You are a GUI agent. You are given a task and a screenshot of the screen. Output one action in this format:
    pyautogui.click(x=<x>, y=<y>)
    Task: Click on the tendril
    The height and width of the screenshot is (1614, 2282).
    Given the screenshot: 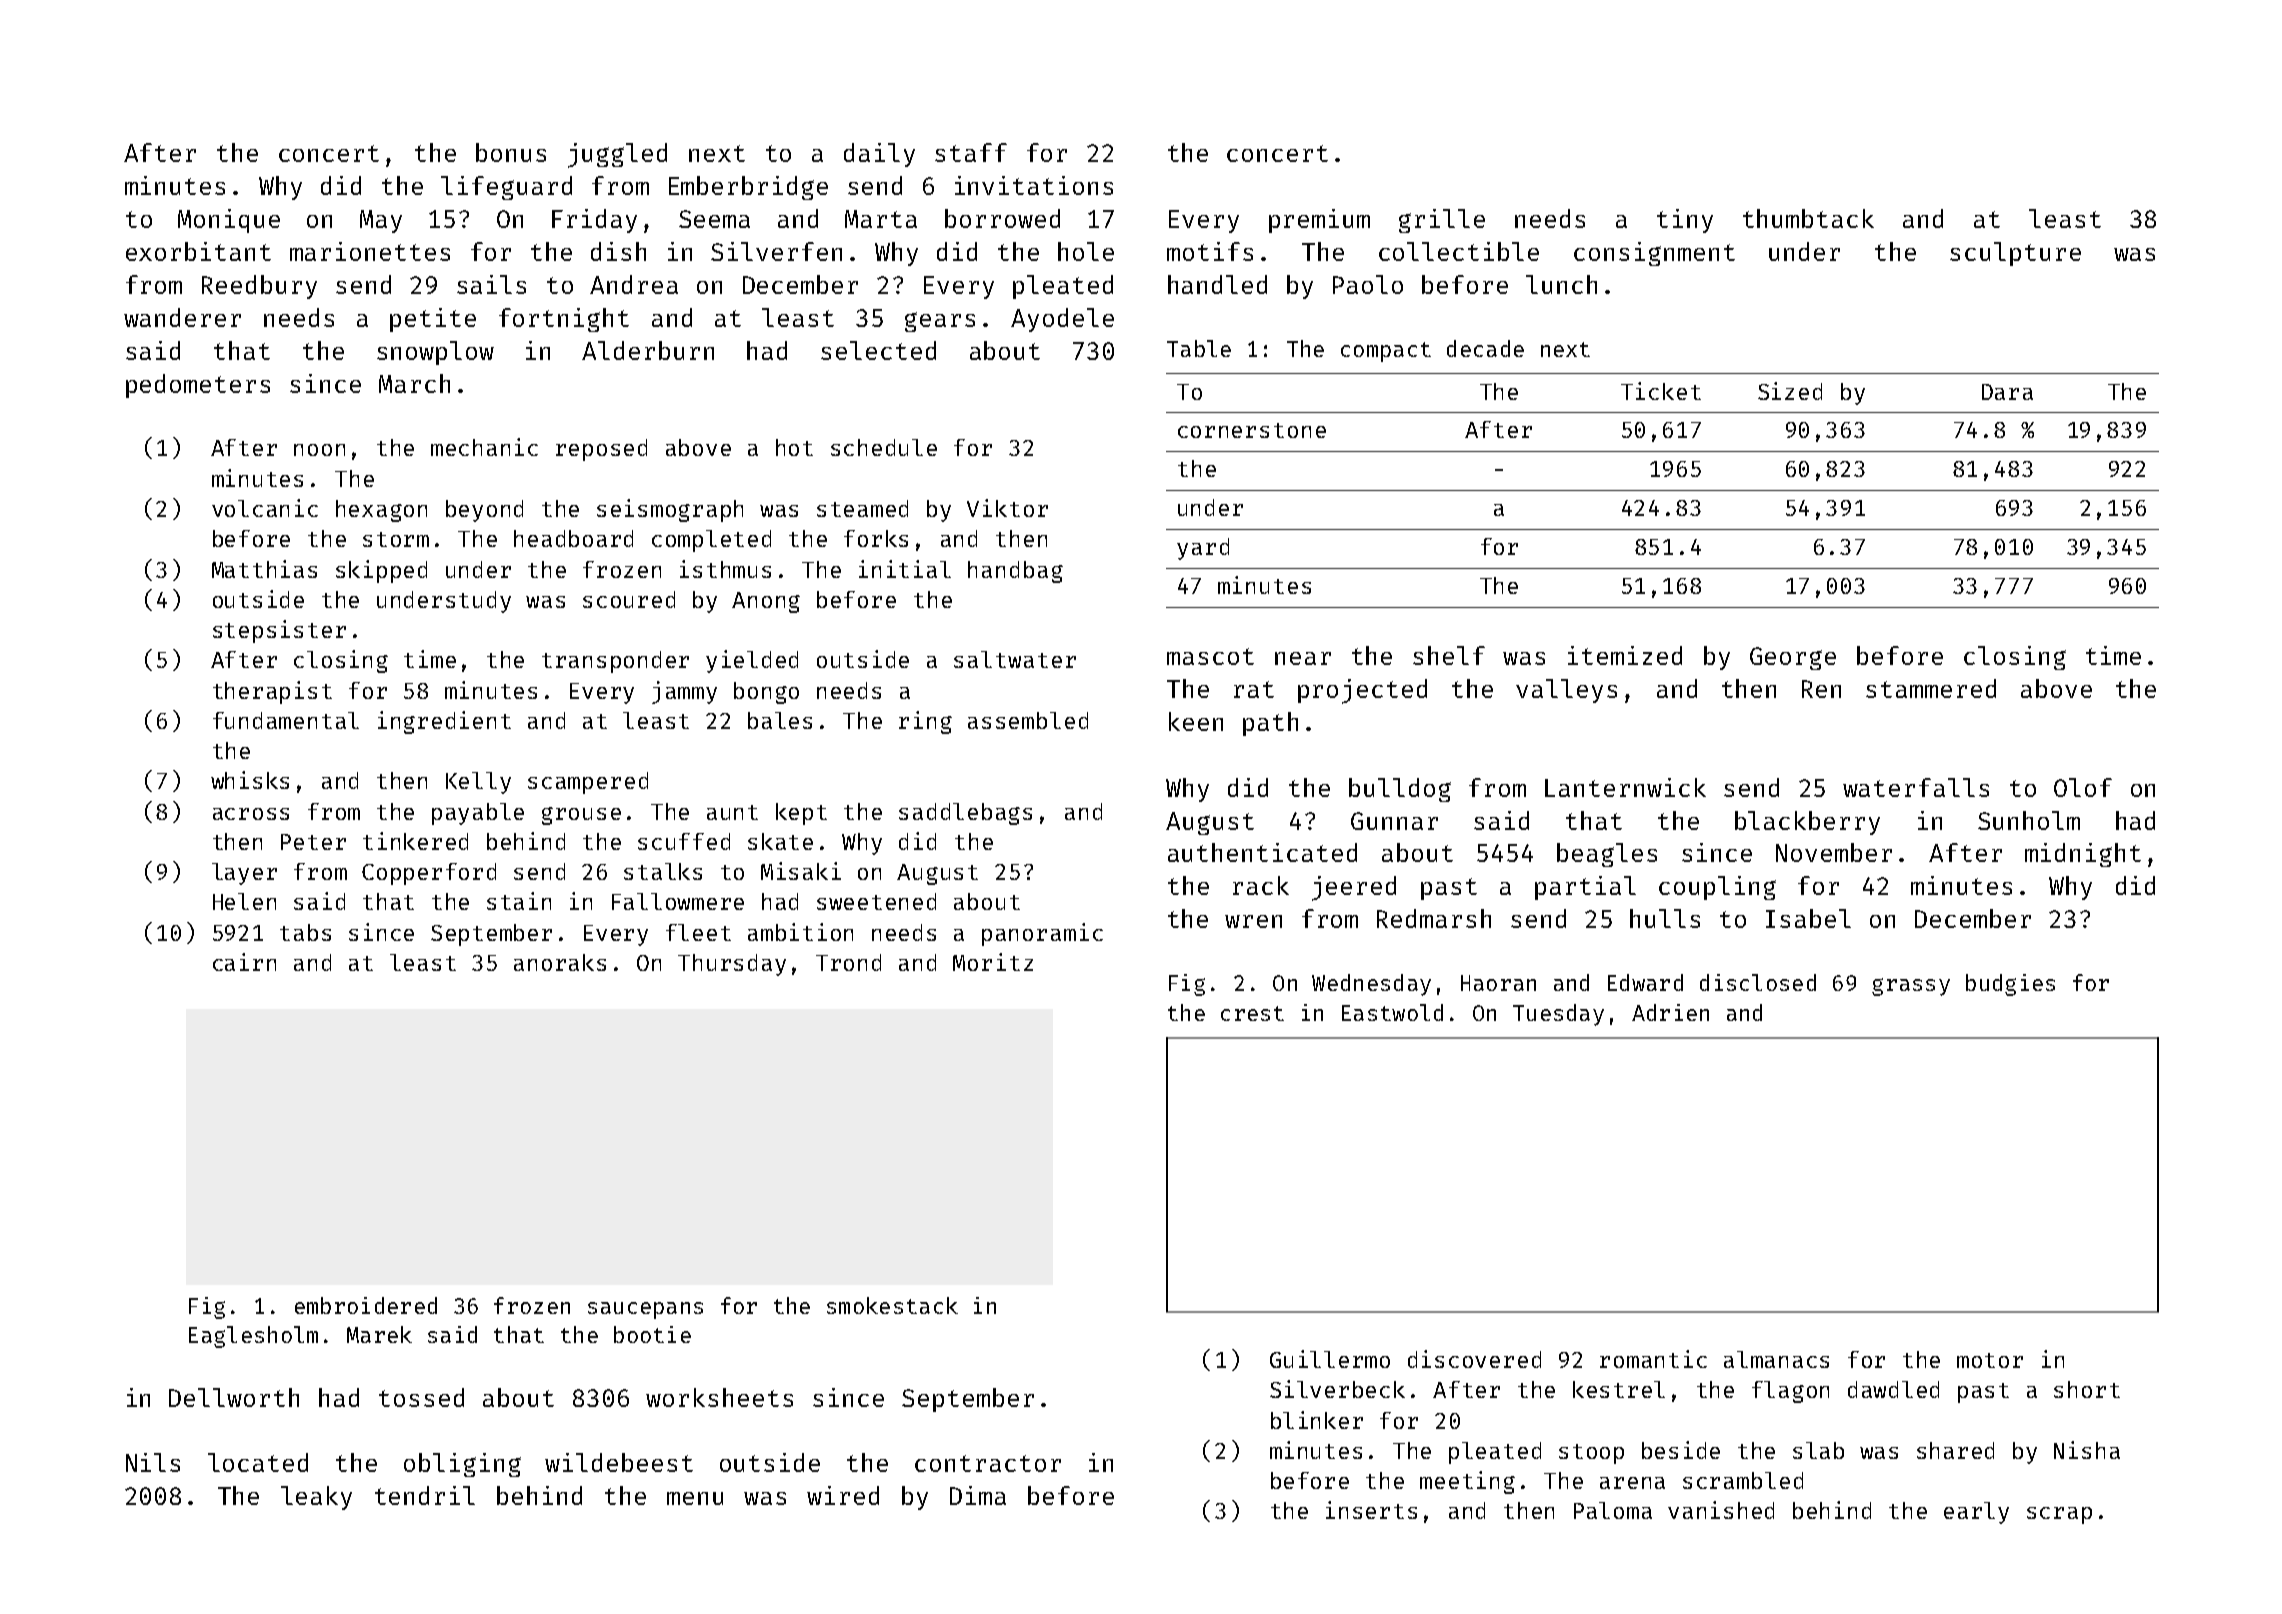 What is the action you would take?
    pyautogui.click(x=425, y=1495)
